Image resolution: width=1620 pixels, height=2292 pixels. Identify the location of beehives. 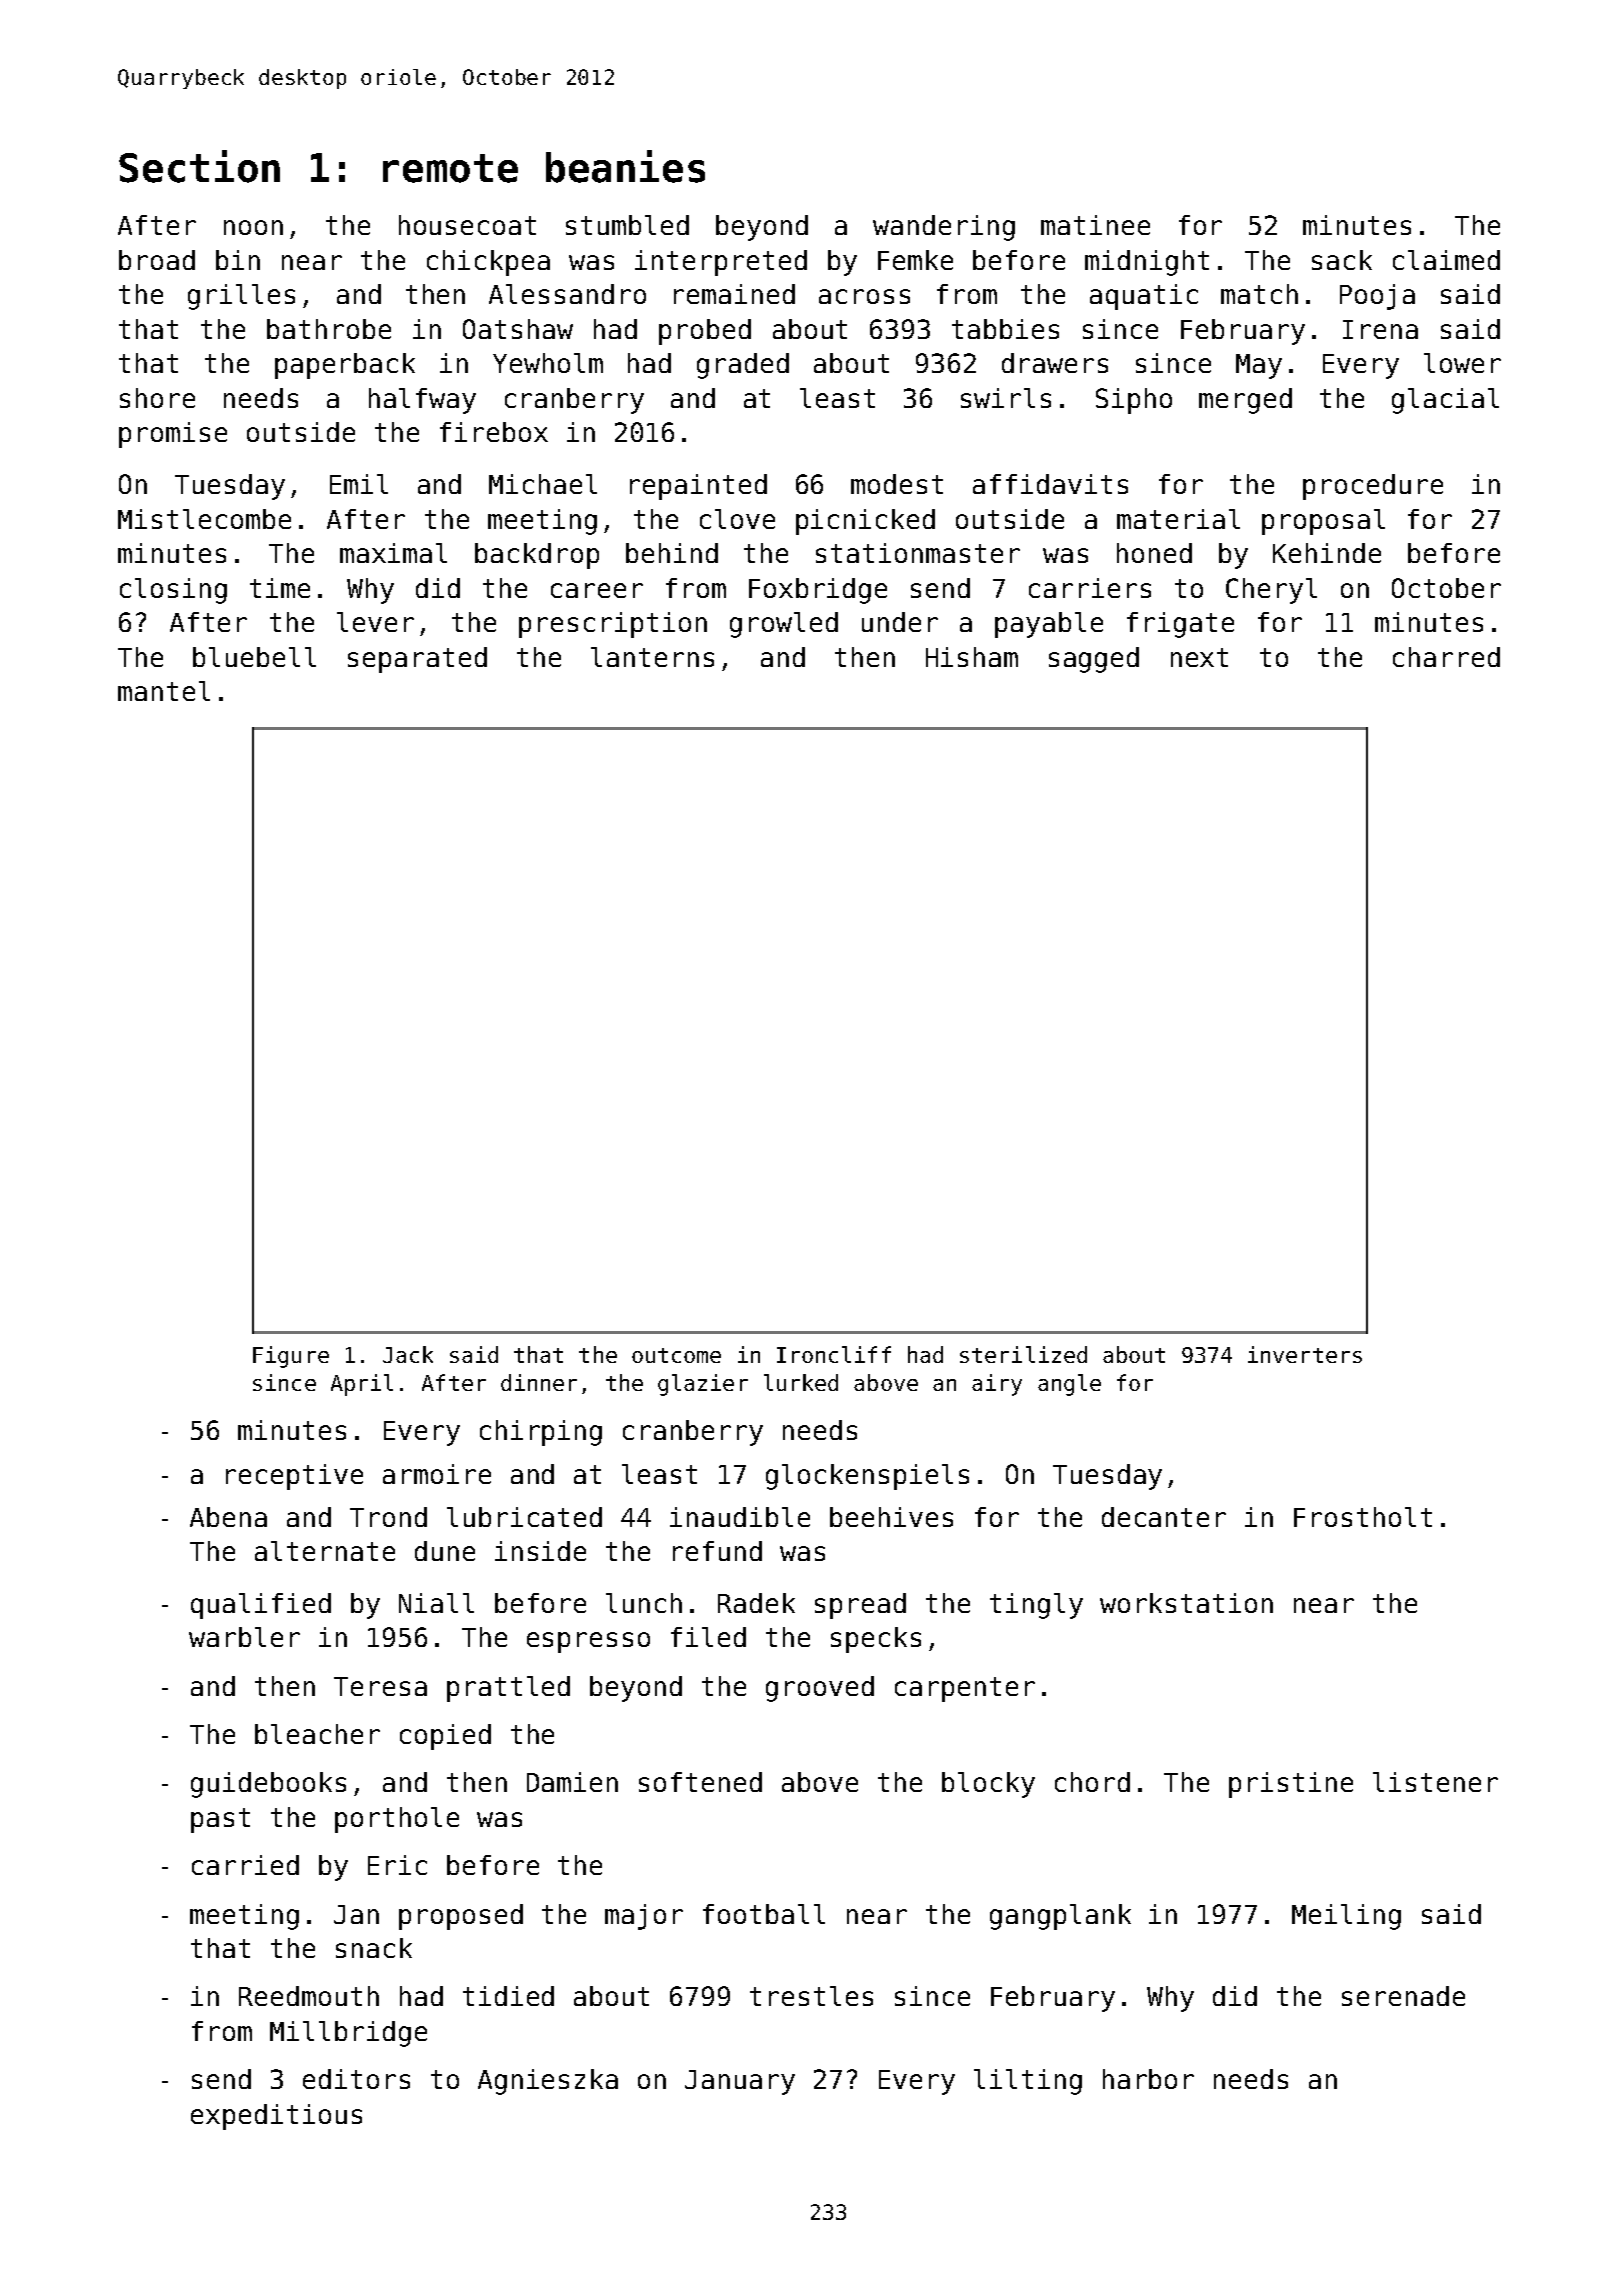
(891, 1517).
